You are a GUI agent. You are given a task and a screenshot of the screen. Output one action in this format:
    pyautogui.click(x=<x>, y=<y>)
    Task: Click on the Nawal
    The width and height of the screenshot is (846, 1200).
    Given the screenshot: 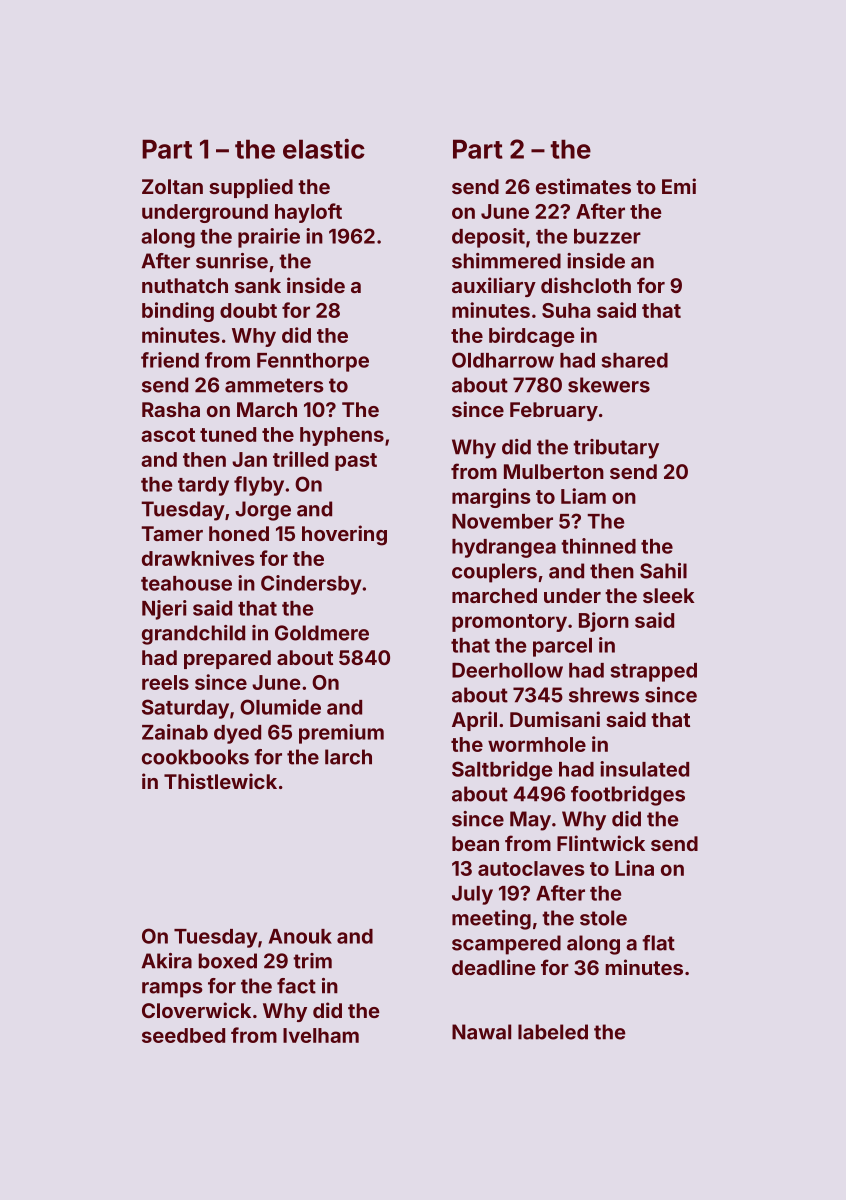 What is the action you would take?
    pyautogui.click(x=481, y=1032)
